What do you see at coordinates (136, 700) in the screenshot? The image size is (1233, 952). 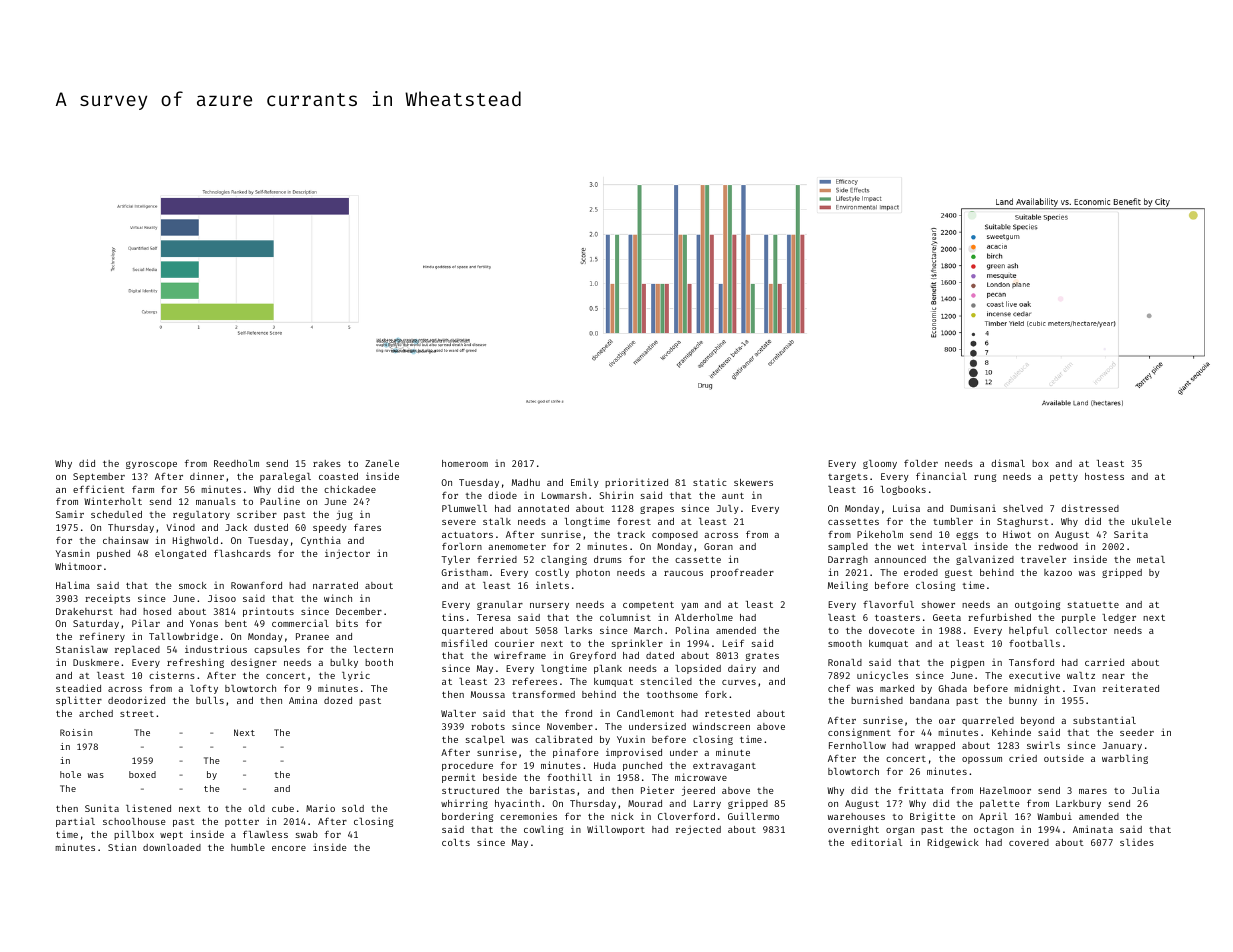 I see `deodorized` at bounding box center [136, 700].
